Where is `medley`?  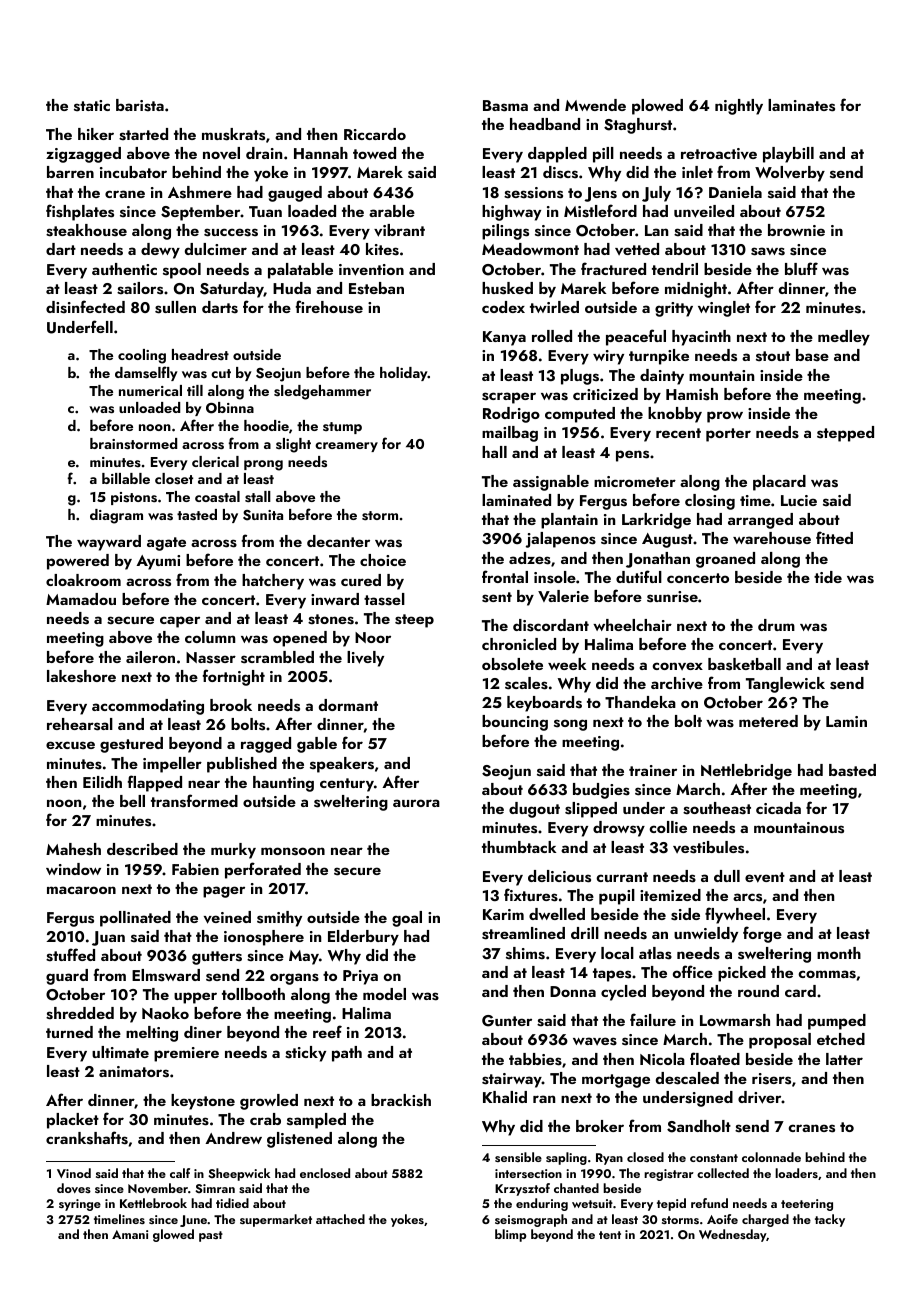
medley is located at coordinates (844, 338).
